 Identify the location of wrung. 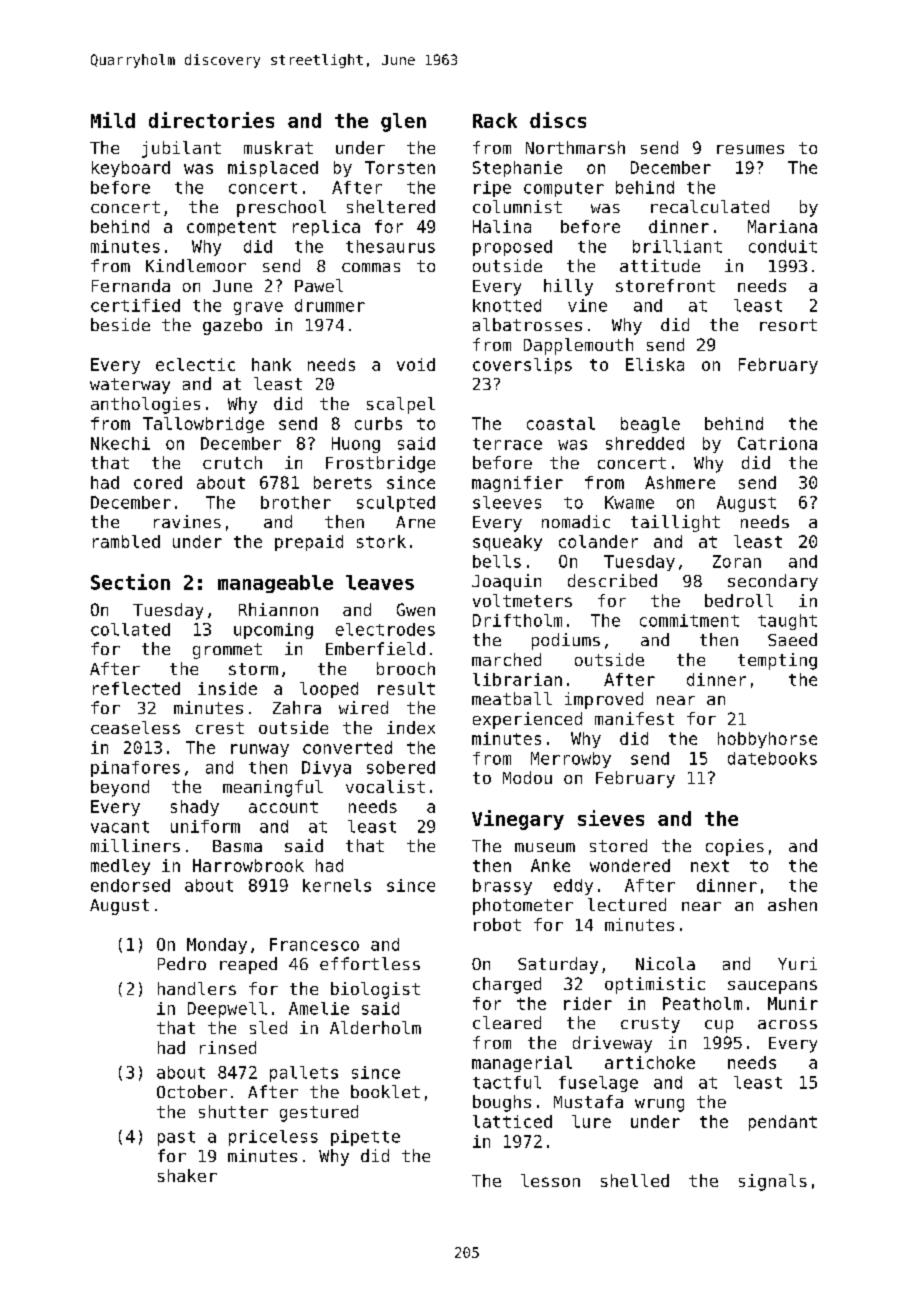
(659, 1105).
